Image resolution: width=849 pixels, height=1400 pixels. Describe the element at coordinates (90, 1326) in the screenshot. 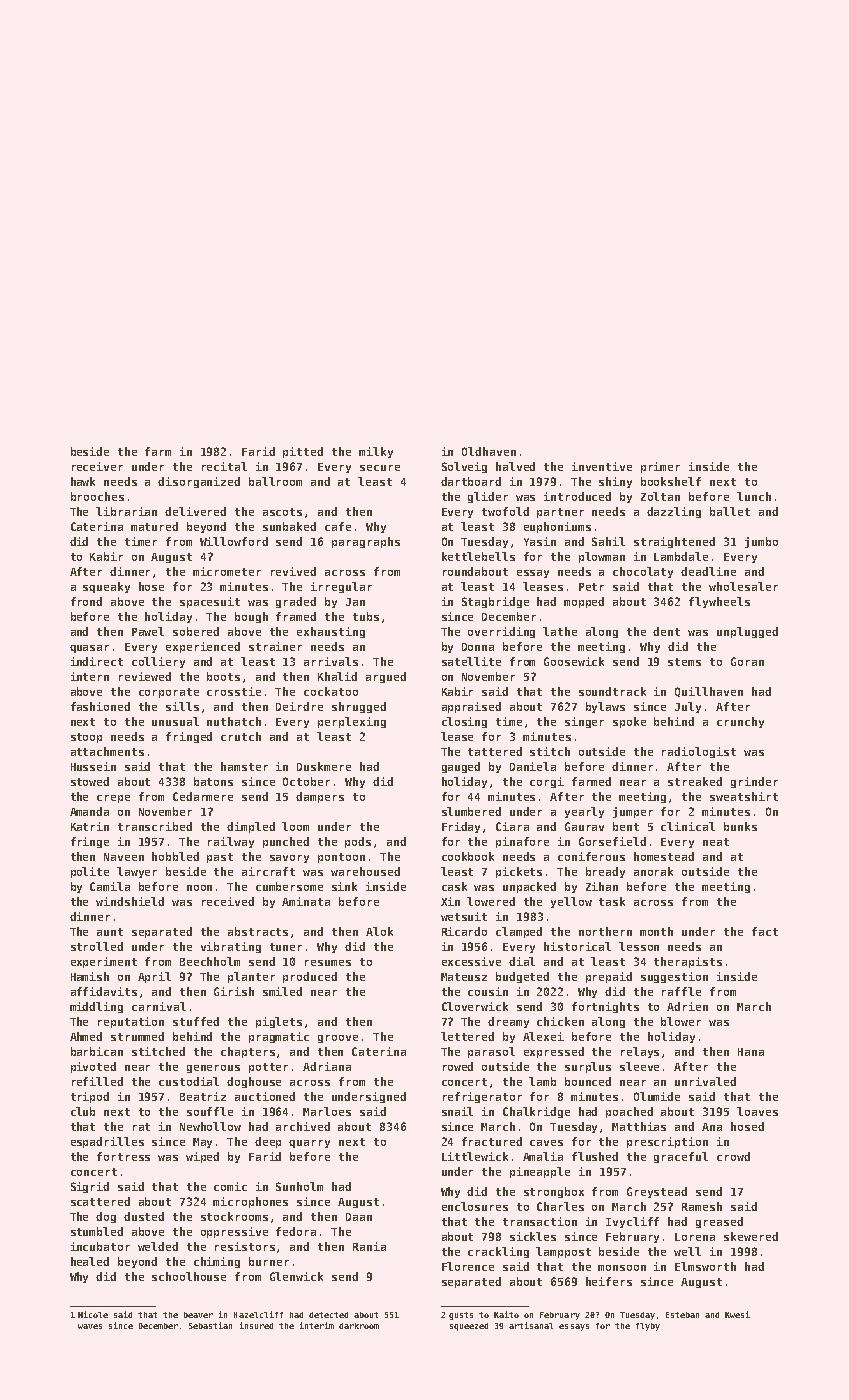

I see `waves` at that location.
